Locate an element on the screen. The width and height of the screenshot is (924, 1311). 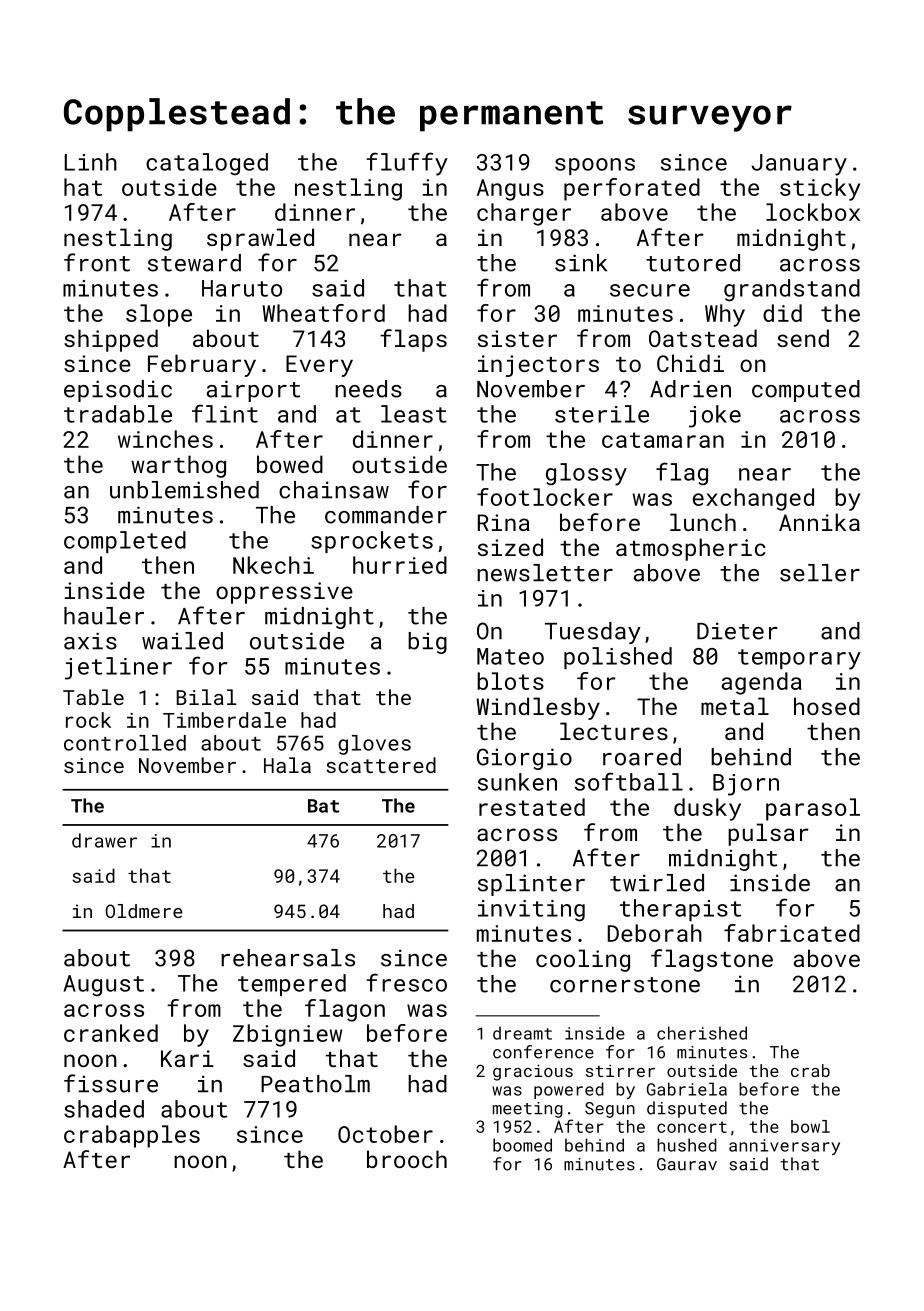
therapist is located at coordinates (680, 910).
